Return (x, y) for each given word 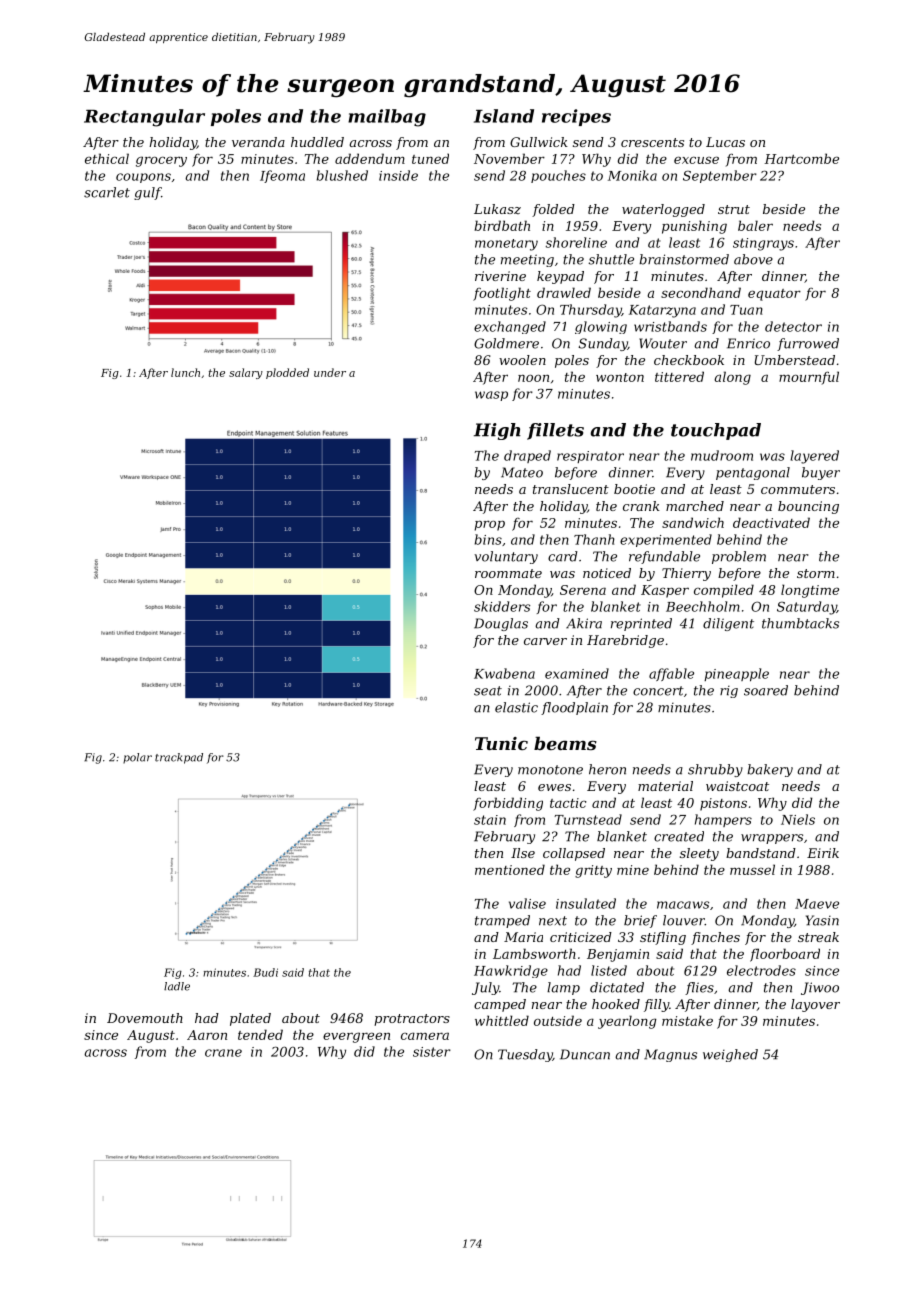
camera (425, 1036)
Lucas (725, 142)
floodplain (574, 708)
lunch (185, 372)
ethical (107, 158)
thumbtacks (800, 623)
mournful (809, 378)
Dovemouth (145, 1018)
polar (137, 758)
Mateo (522, 472)
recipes (576, 117)
